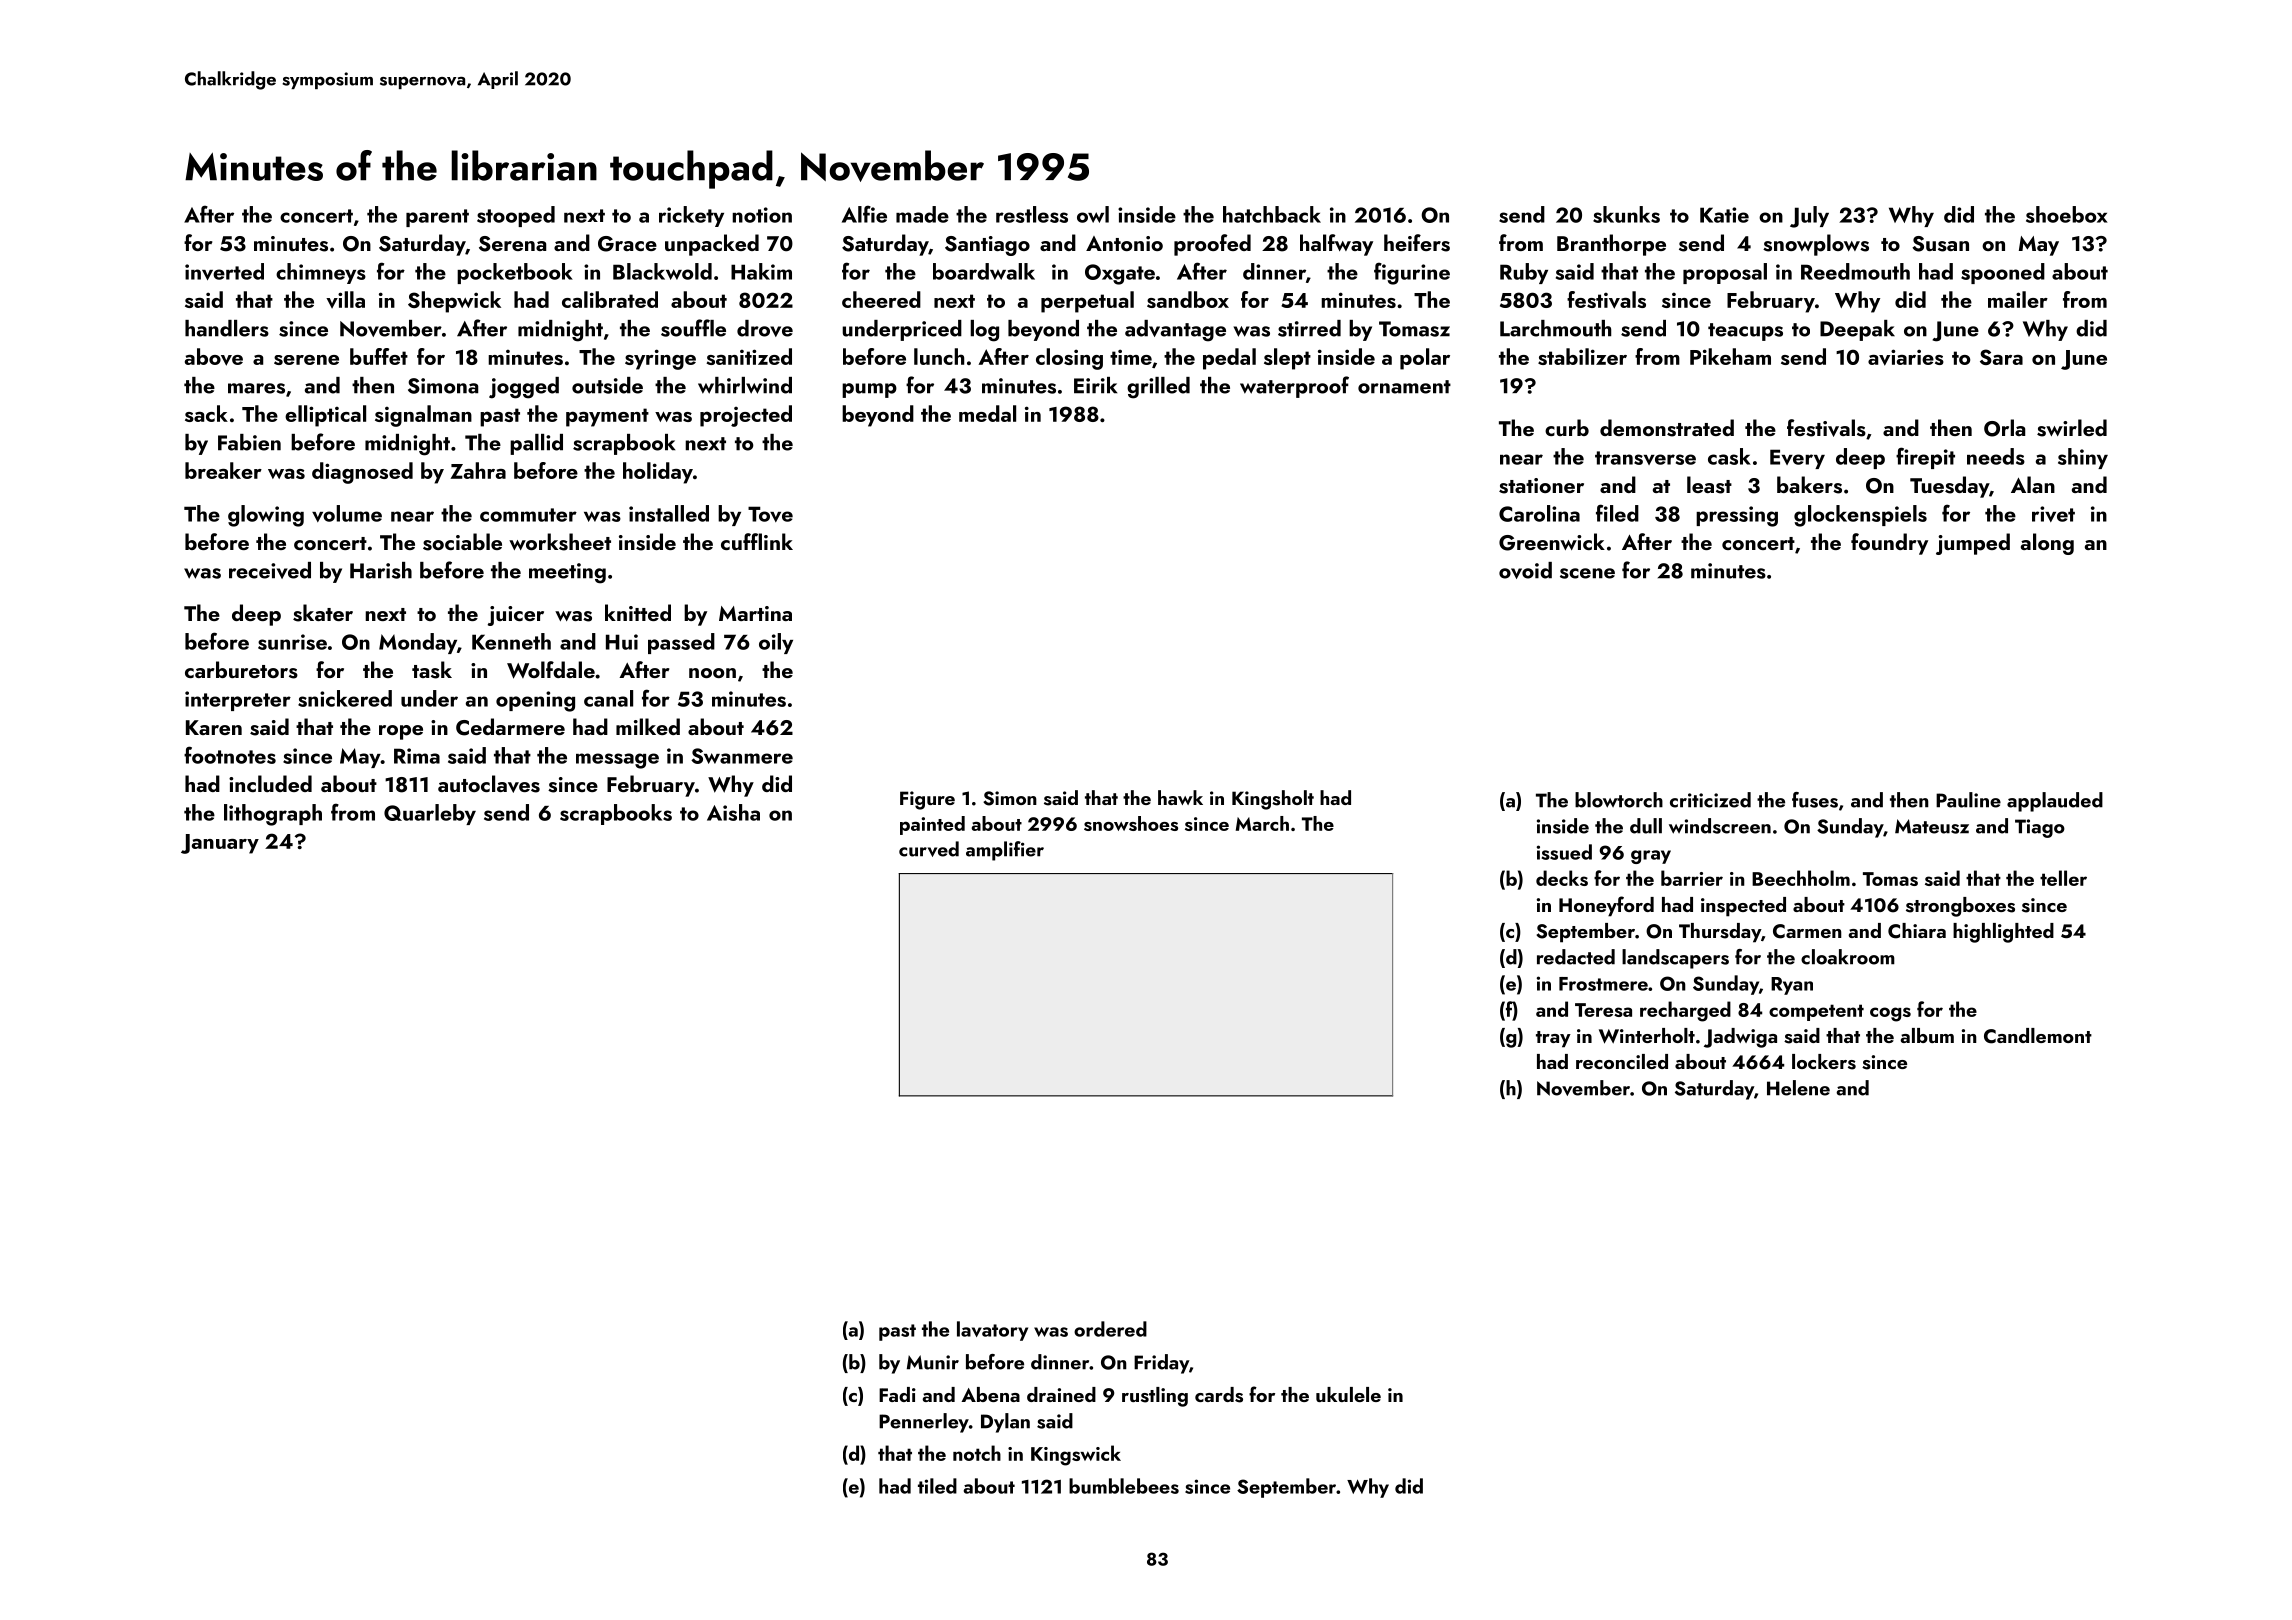  Describe the element at coordinates (224, 271) in the screenshot. I see `inverted` at that location.
